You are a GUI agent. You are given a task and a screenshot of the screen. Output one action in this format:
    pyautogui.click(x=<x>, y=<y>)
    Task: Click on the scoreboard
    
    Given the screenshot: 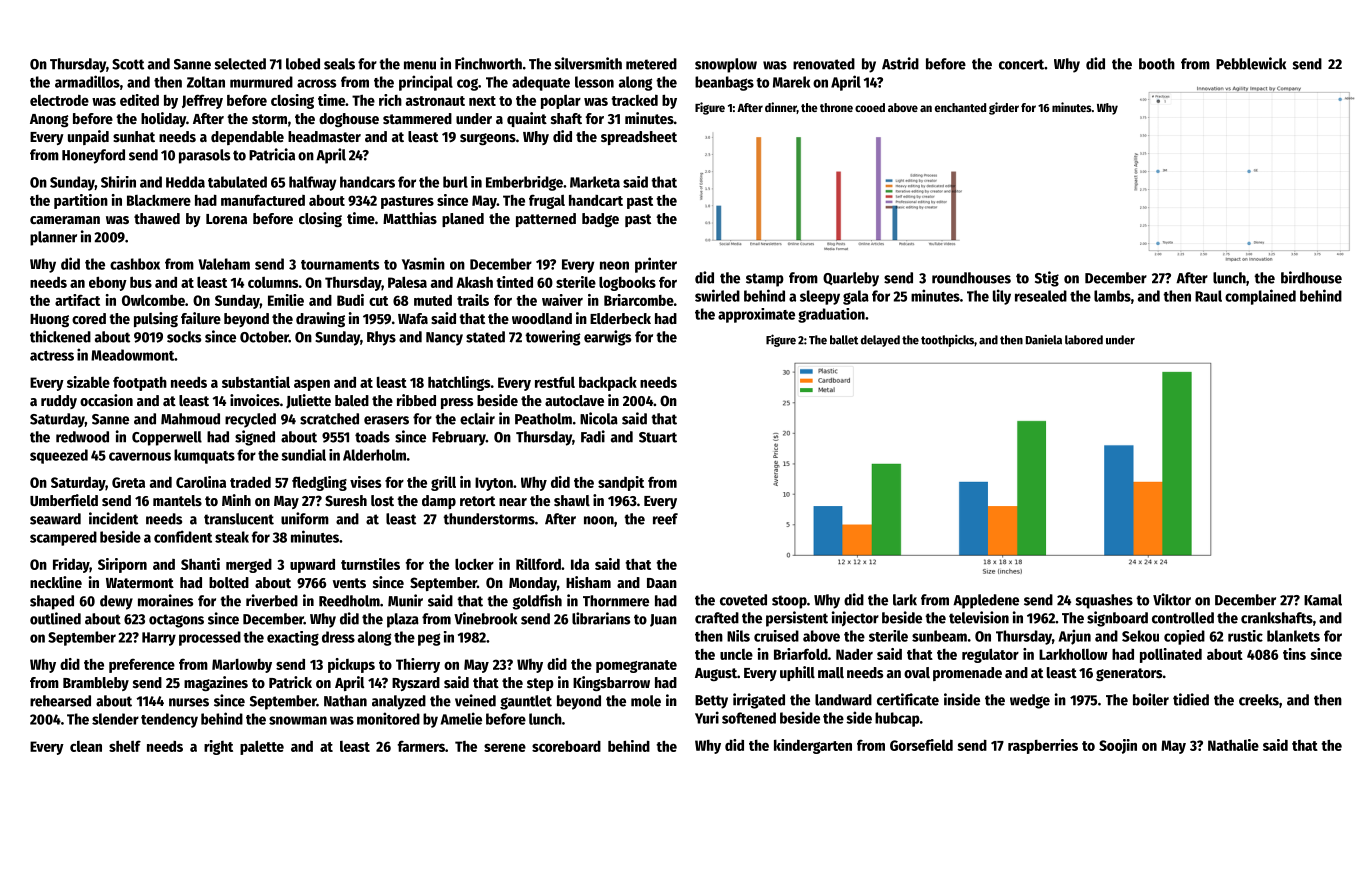 What is the action you would take?
    pyautogui.click(x=566, y=746)
